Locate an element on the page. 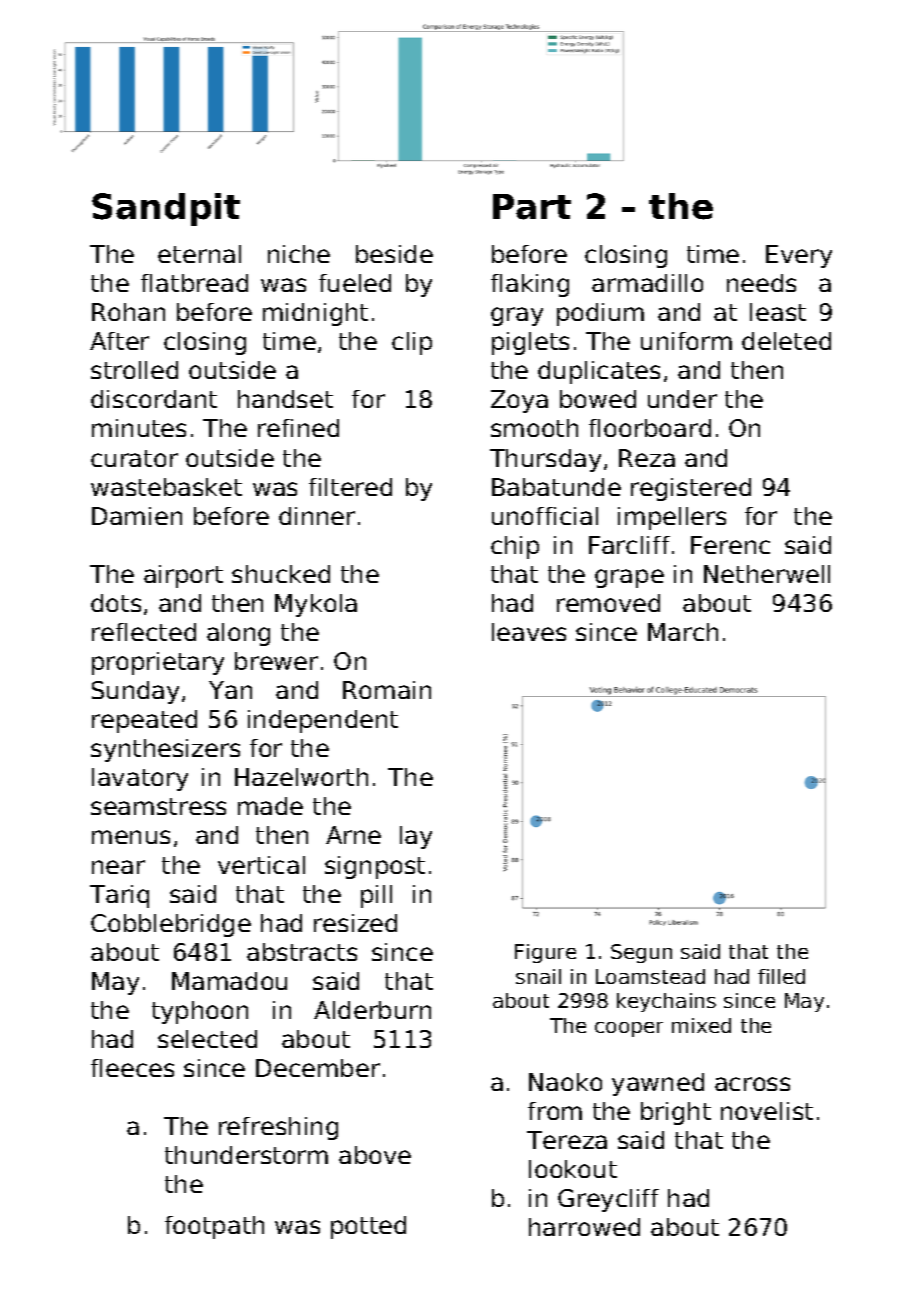 Image resolution: width=924 pixels, height=1311 pixels. beside is located at coordinates (394, 254).
